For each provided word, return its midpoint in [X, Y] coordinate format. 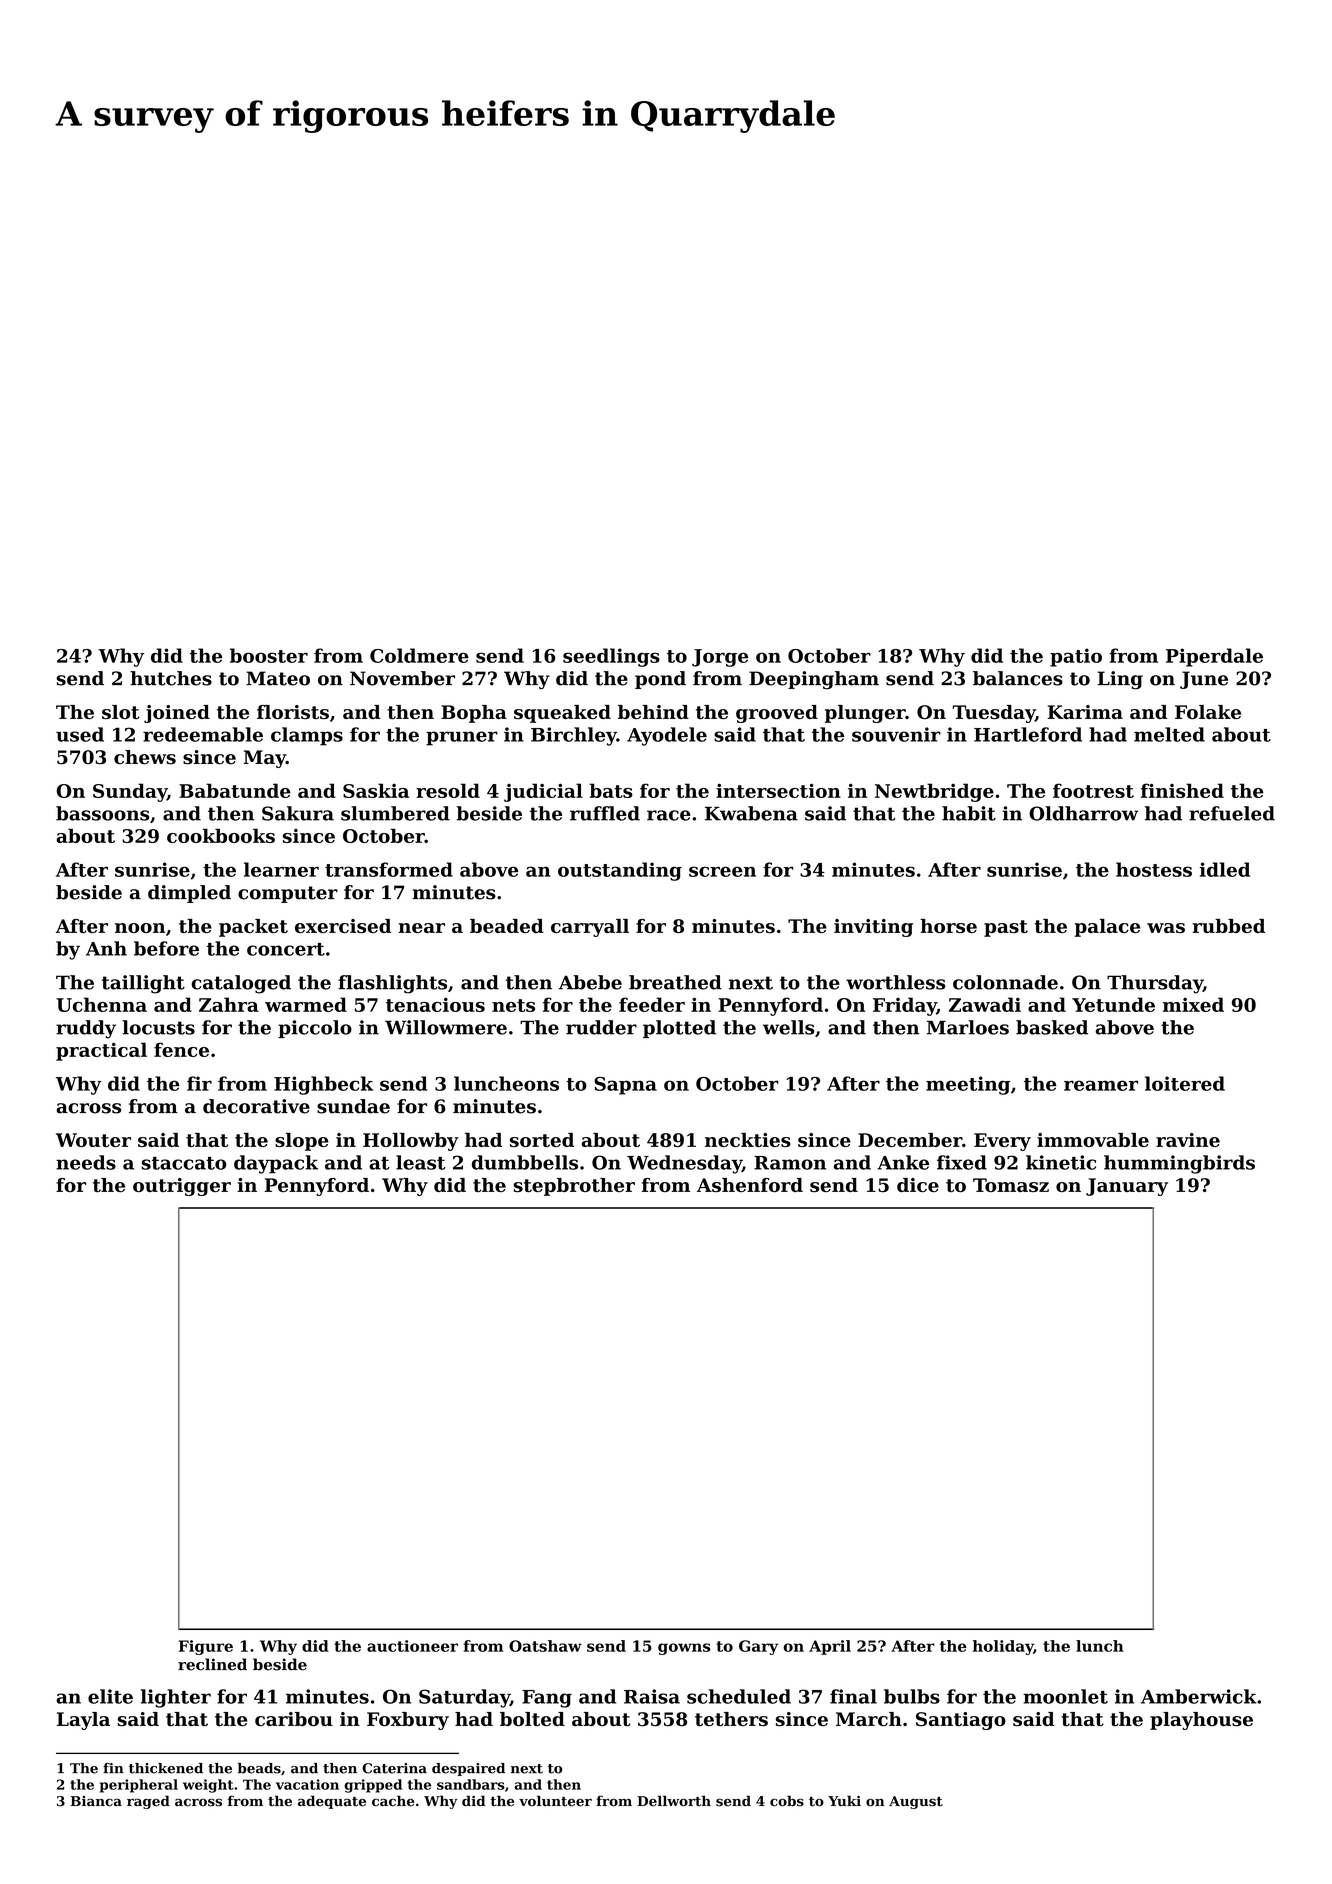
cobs [787, 1801]
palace [1107, 928]
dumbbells [525, 1162]
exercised [343, 926]
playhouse [1201, 1721]
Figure [206, 1647]
